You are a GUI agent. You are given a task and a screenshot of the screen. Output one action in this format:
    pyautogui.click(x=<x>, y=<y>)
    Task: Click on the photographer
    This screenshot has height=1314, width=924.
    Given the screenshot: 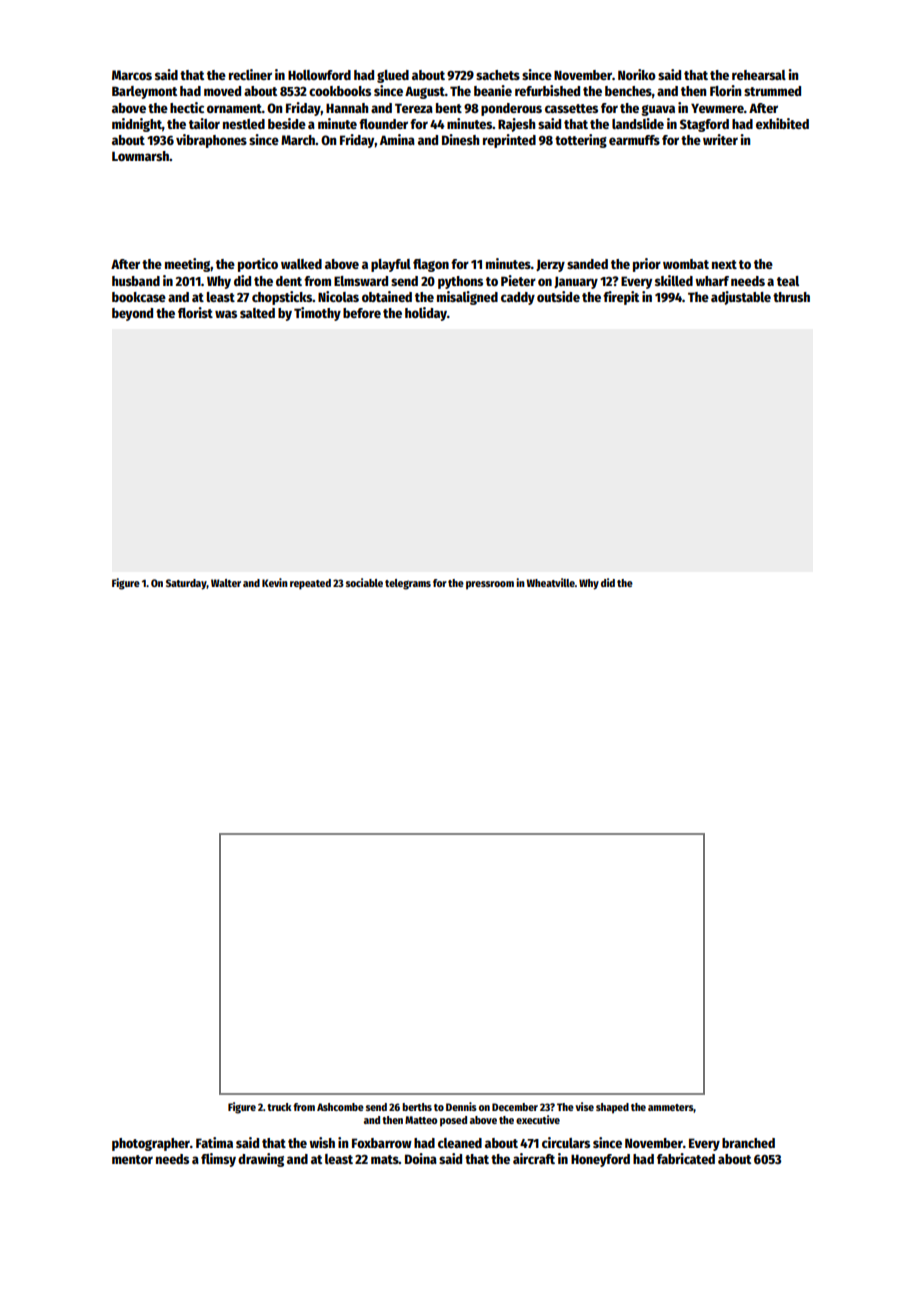 What is the action you would take?
    pyautogui.click(x=151, y=1144)
